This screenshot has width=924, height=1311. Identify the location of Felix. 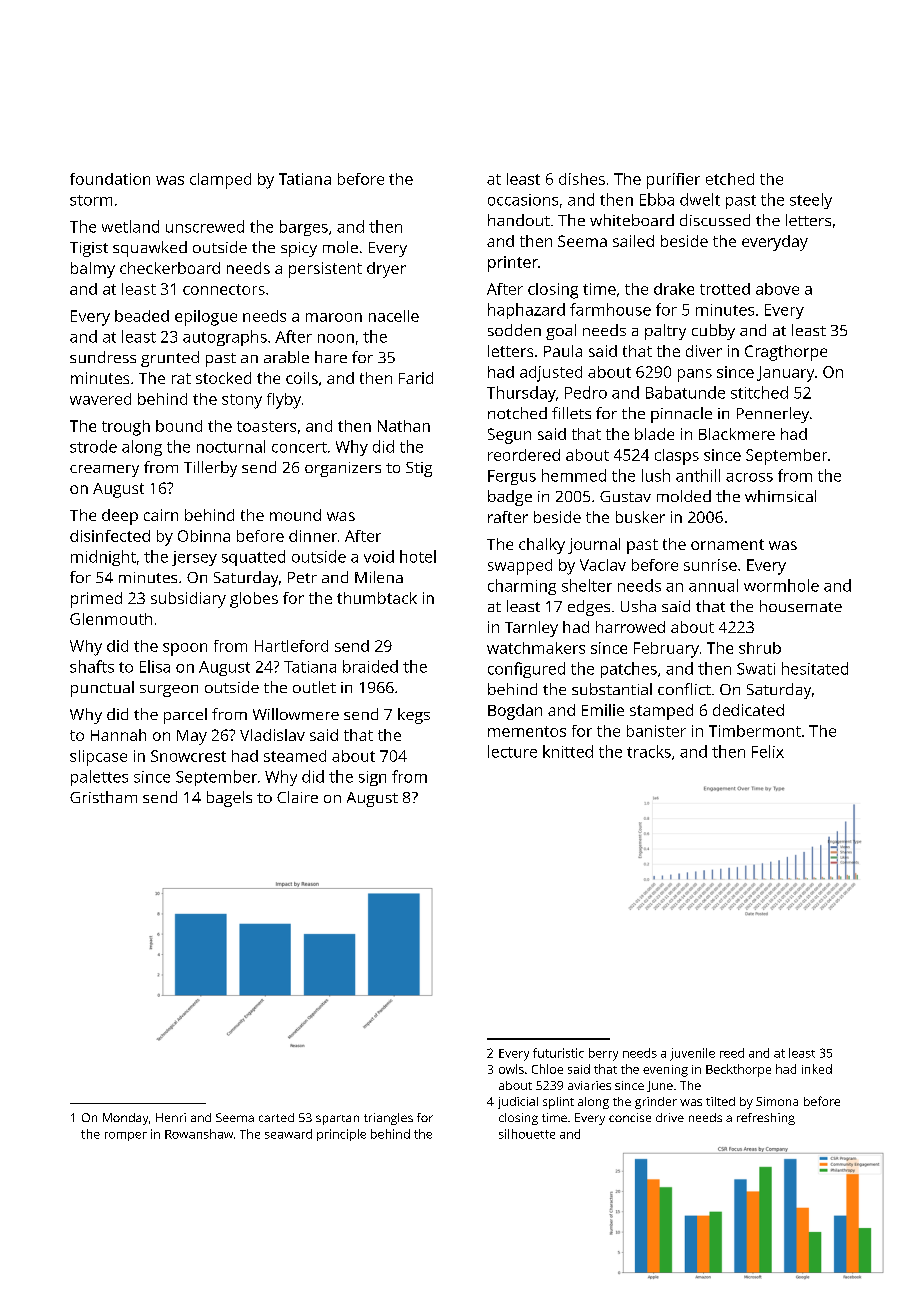
(768, 751).
